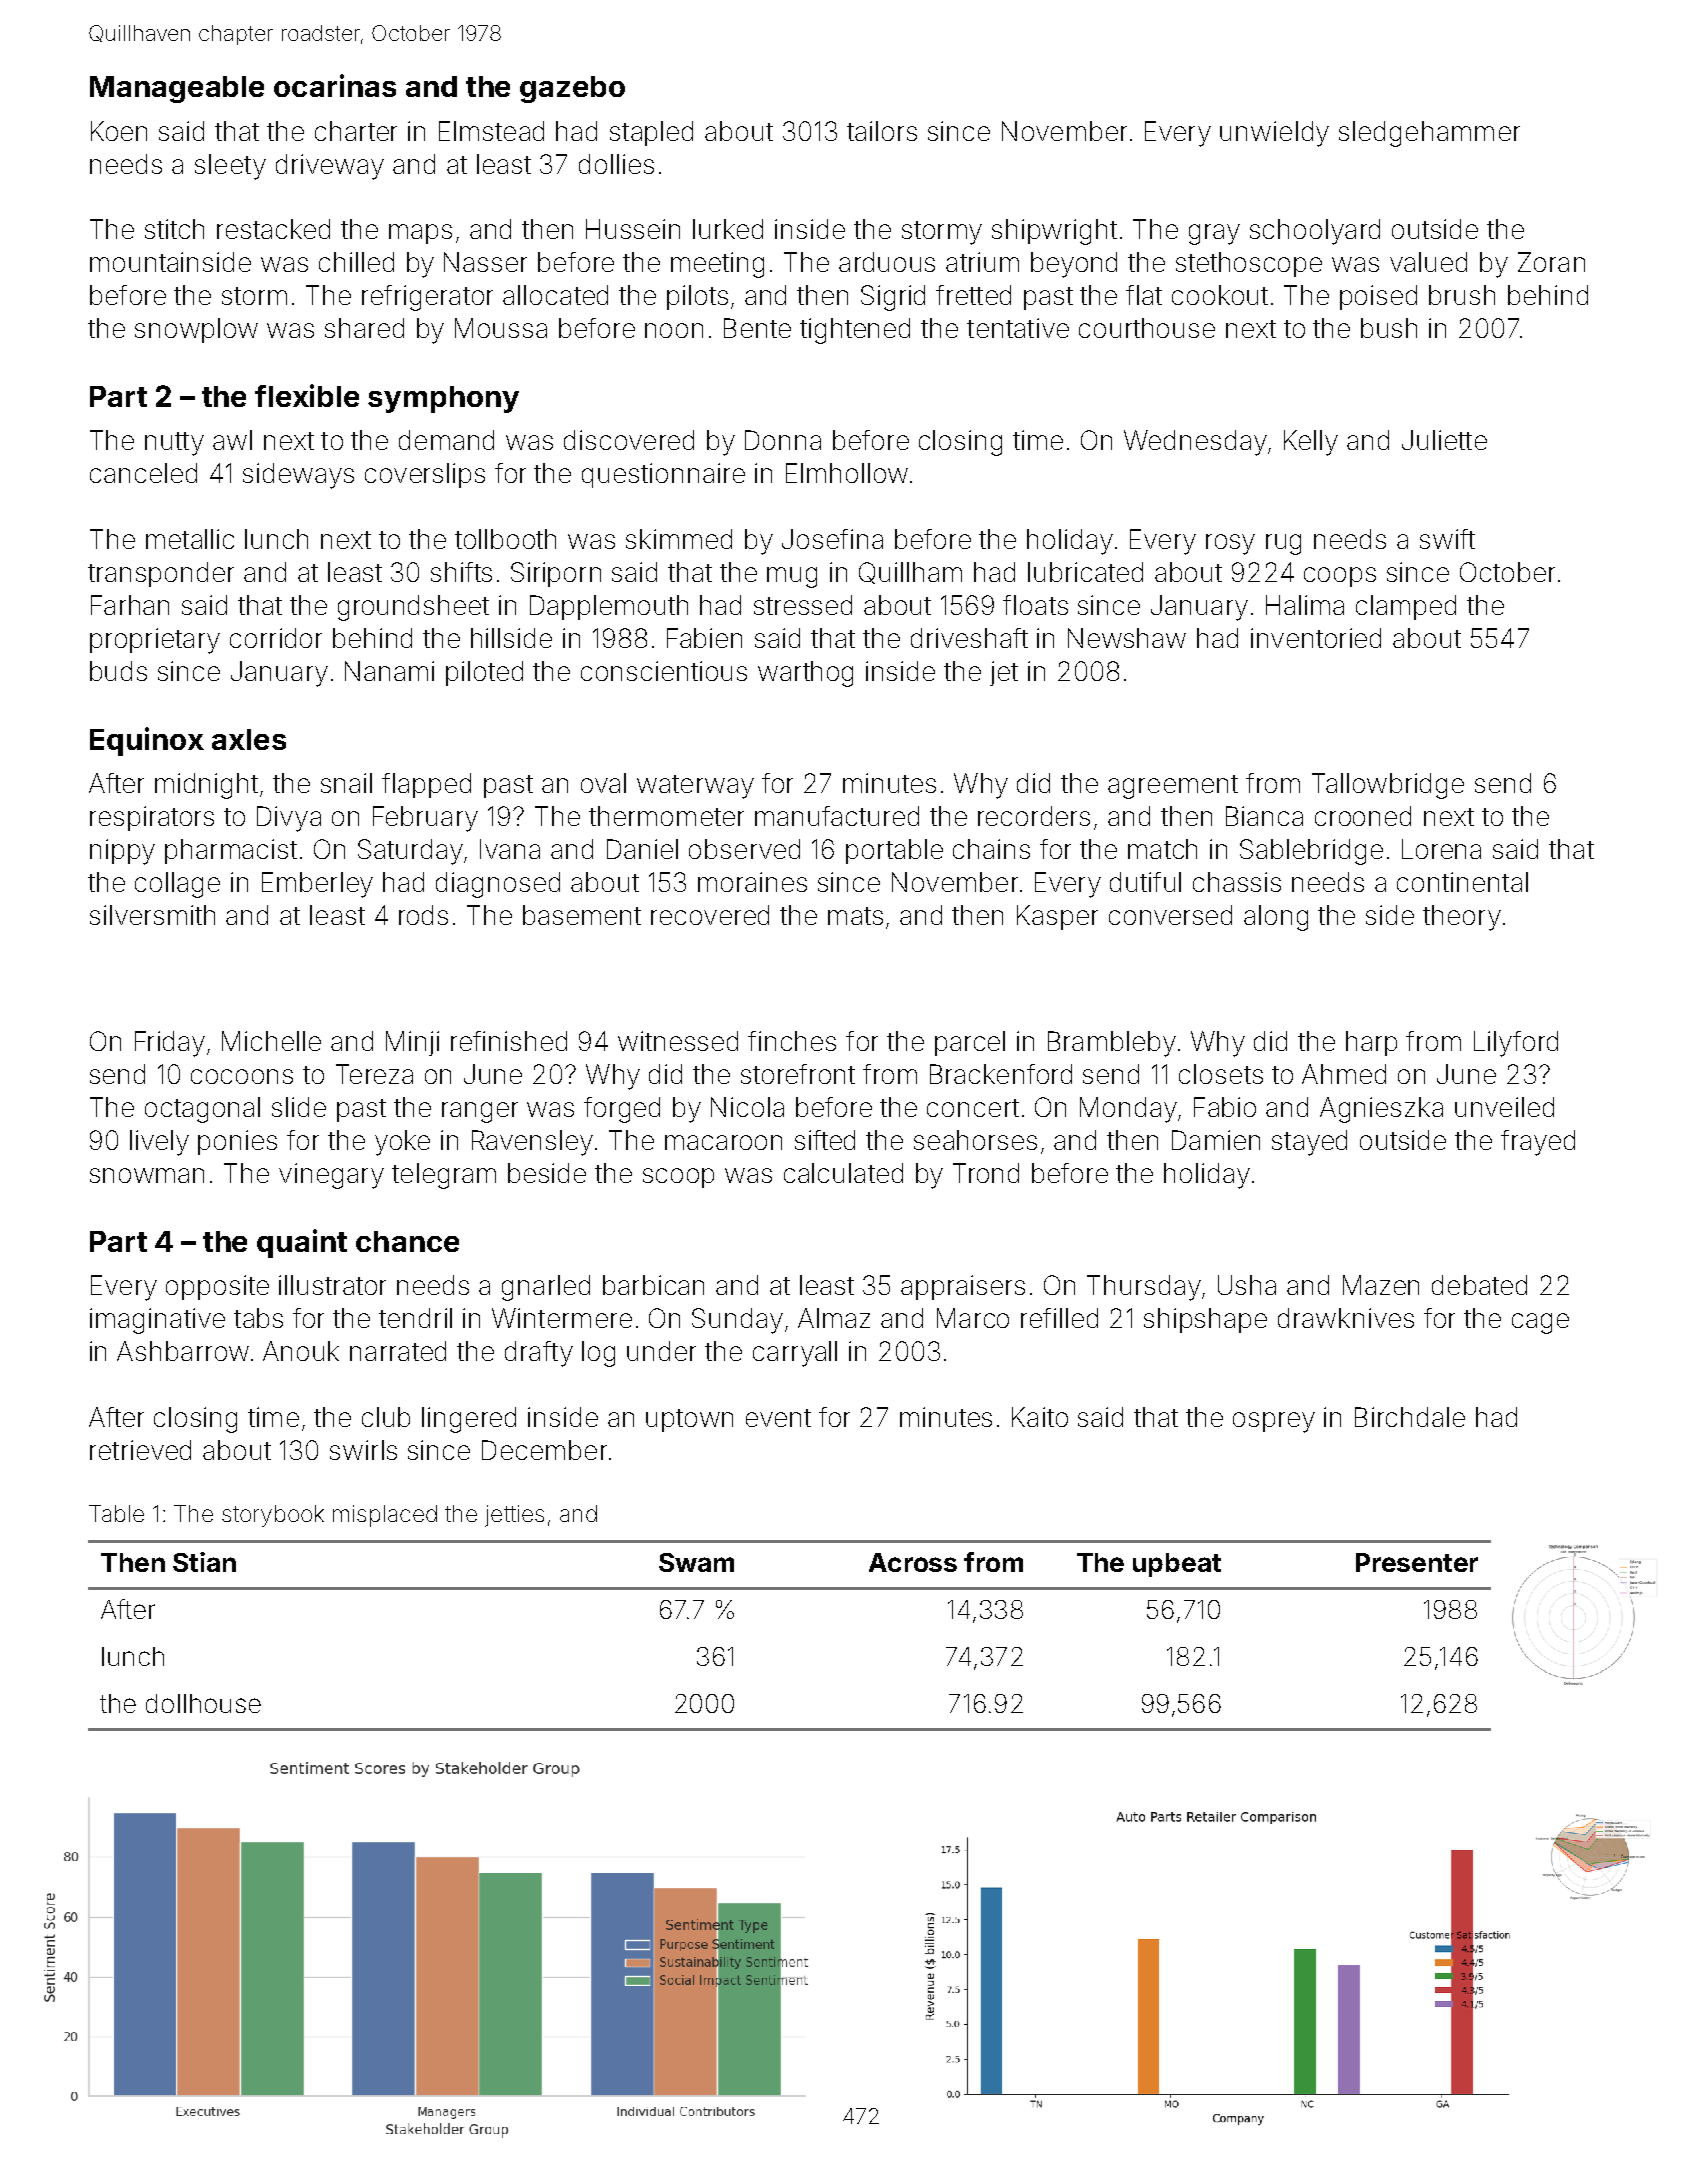 This page has height=2178, width=1683. What do you see at coordinates (335, 85) in the page?
I see `ocarinas` at bounding box center [335, 85].
